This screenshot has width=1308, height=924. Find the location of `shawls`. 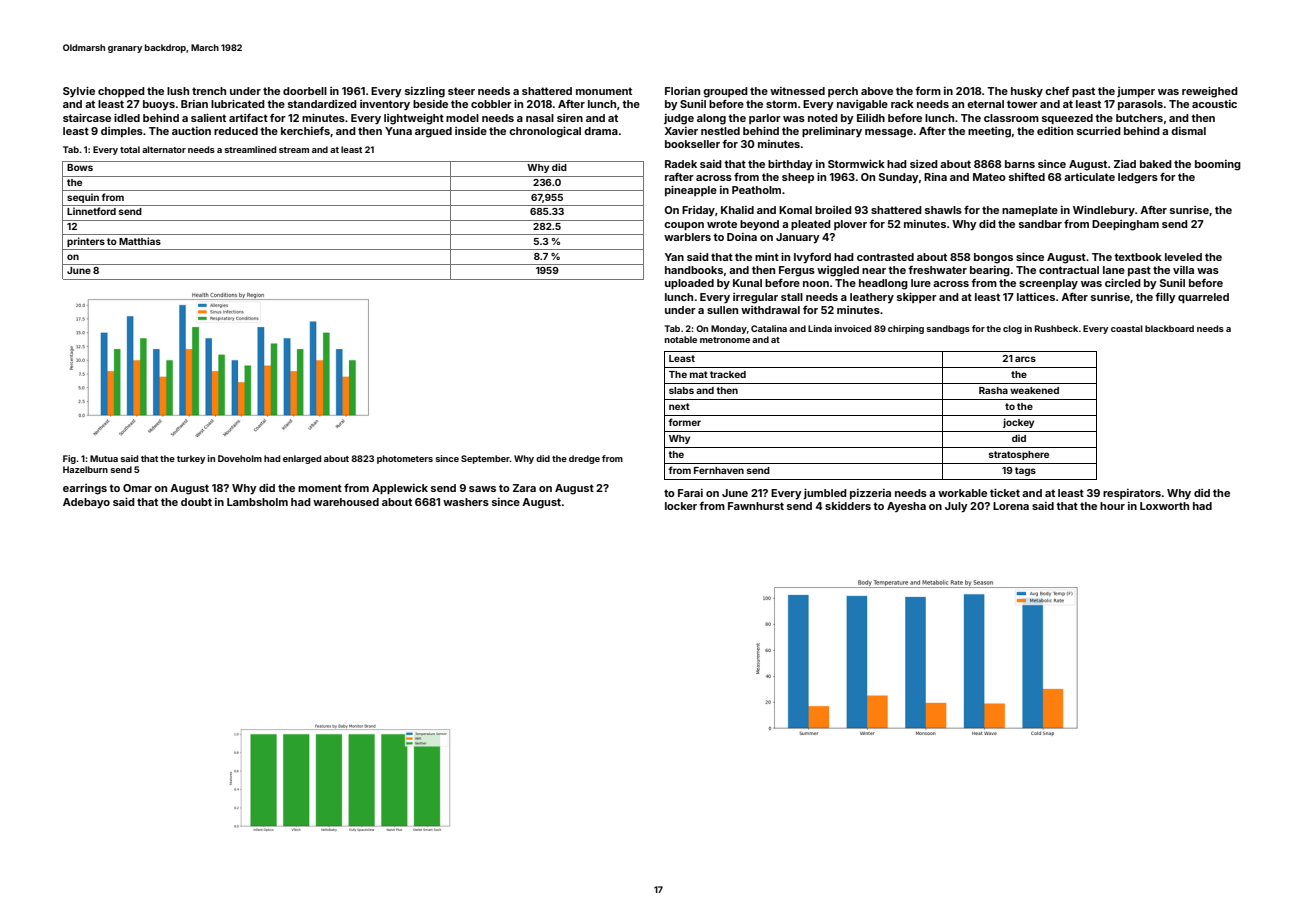

shawls is located at coordinates (943, 210).
